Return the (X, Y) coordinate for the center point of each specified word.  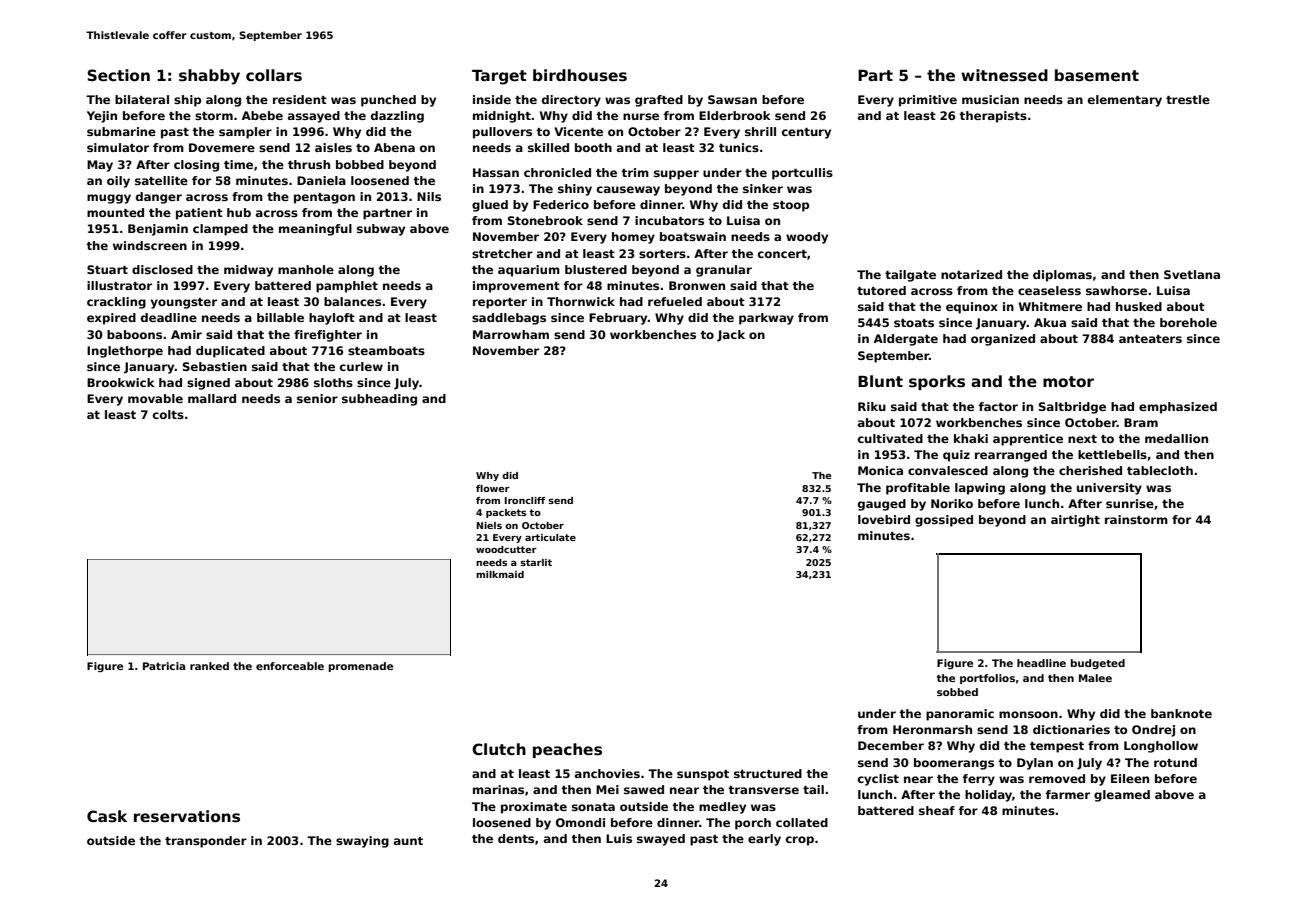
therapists (993, 117)
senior (317, 398)
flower (493, 488)
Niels (489, 525)
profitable (918, 489)
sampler (245, 133)
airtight (1075, 521)
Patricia (164, 666)
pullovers (502, 133)
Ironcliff (525, 500)
